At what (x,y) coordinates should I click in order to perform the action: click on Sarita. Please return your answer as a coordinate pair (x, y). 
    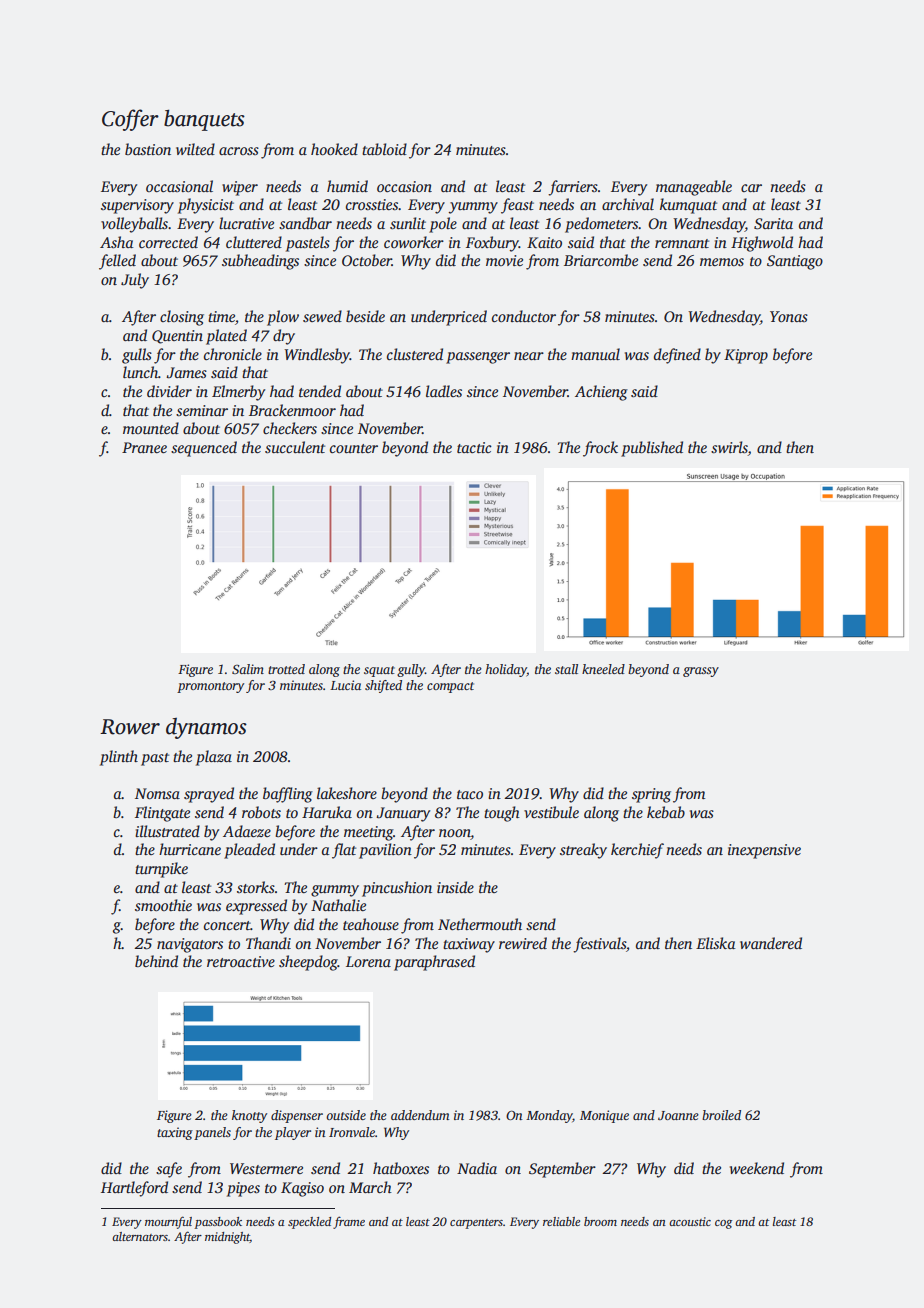
    Looking at the image, I should click on (773, 224).
